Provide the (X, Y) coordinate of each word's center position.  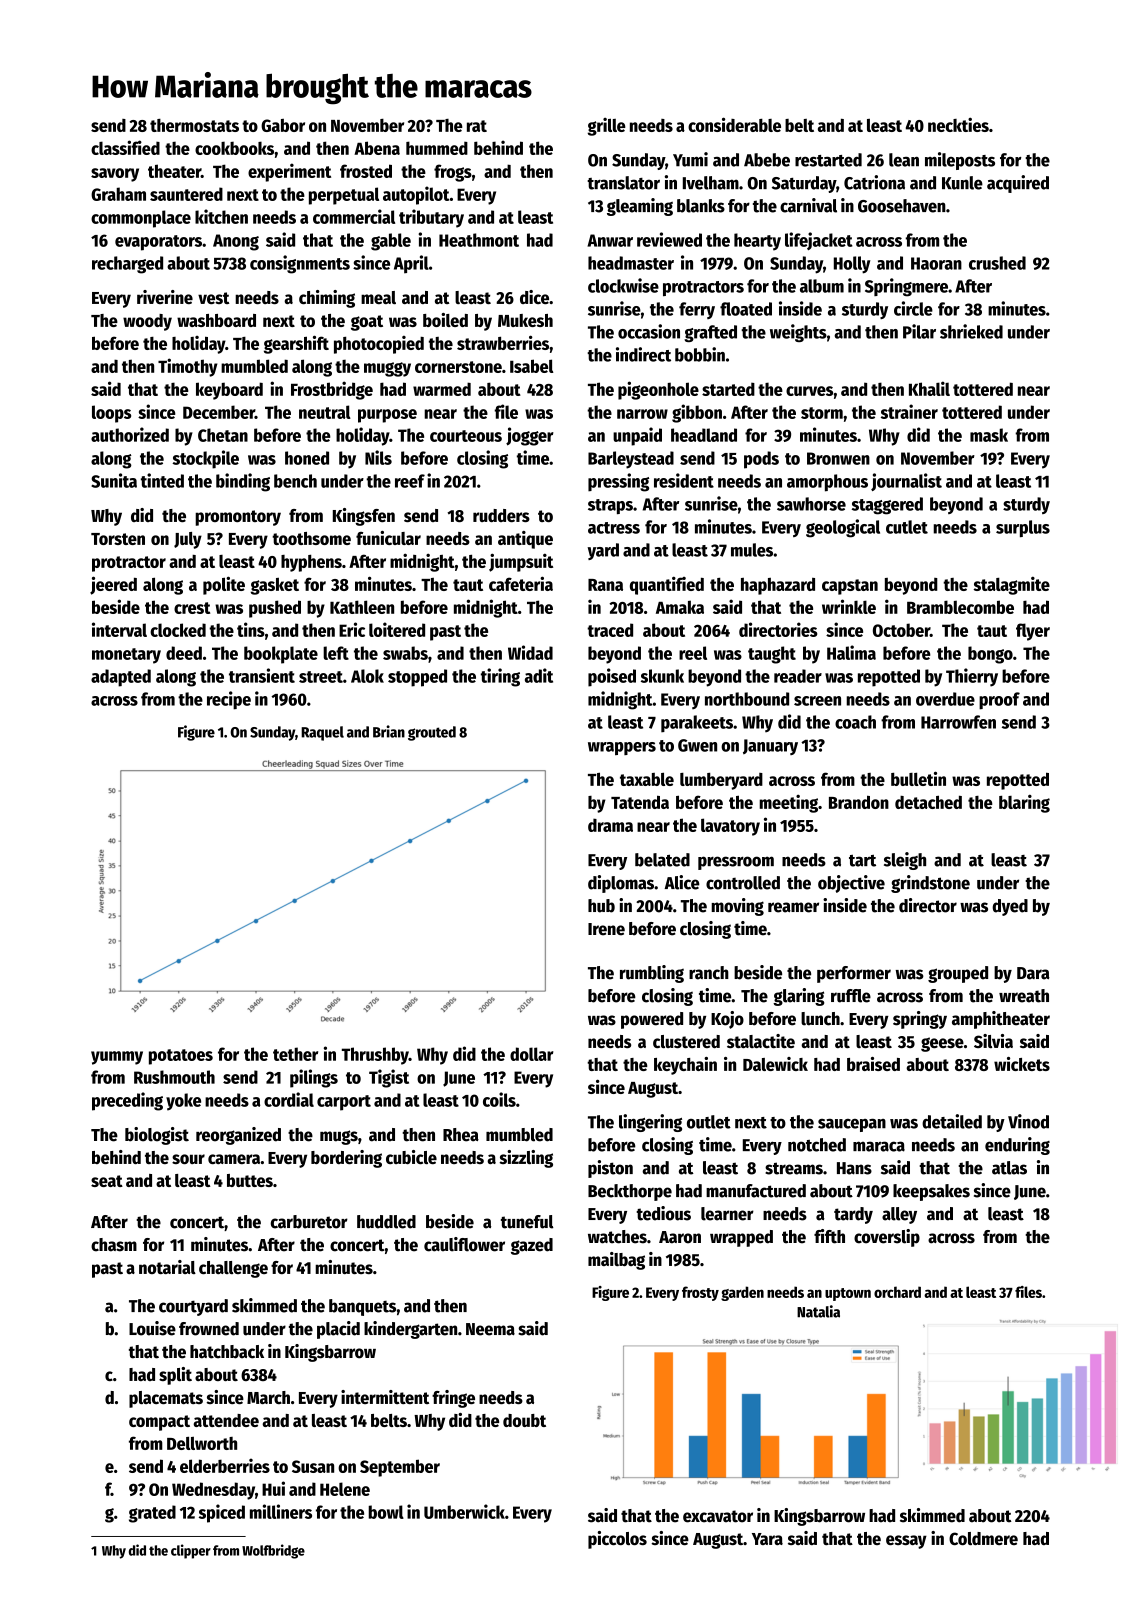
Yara (767, 1539)
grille (607, 127)
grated (152, 1514)
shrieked (971, 331)
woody (147, 322)
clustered (686, 1041)
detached (928, 802)
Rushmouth (174, 1077)
